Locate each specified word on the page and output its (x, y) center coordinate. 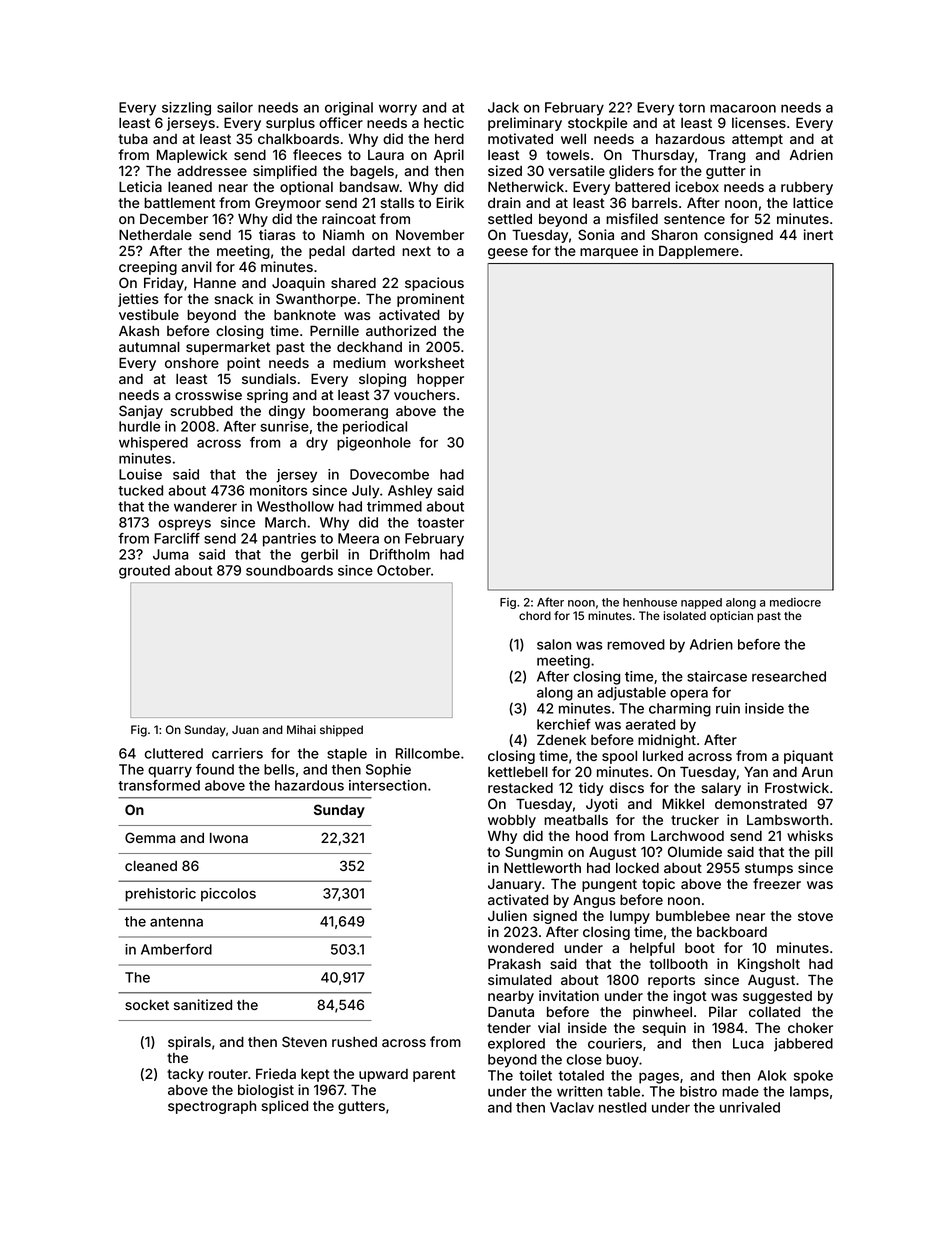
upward (383, 1075)
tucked (140, 490)
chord (535, 615)
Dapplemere (699, 252)
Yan (756, 771)
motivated (520, 138)
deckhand (369, 347)
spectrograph (212, 1107)
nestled (622, 1107)
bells (279, 769)
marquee (609, 253)
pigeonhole (374, 444)
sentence (694, 219)
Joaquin (298, 284)
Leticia (140, 186)
